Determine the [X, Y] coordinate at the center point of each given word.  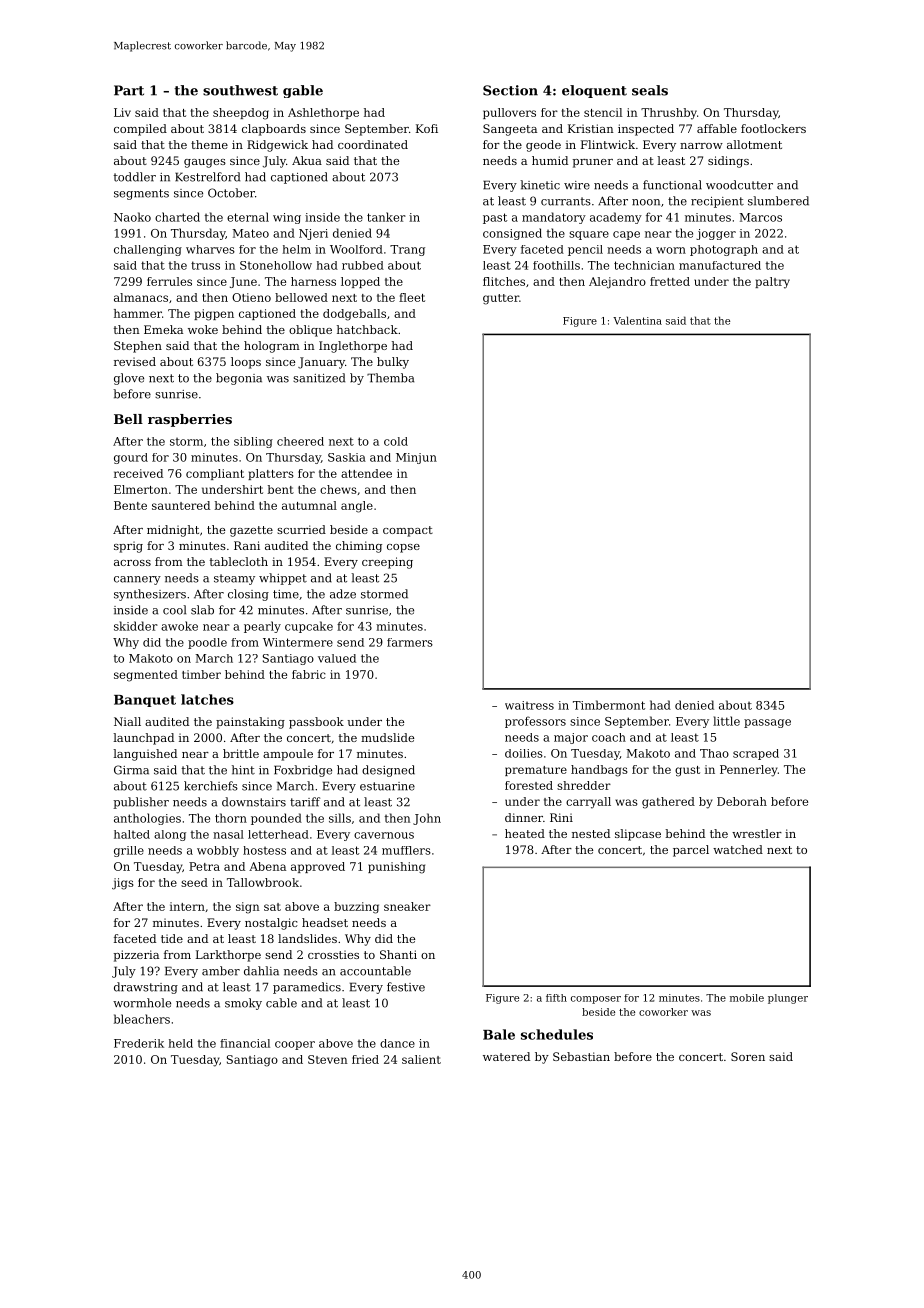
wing [287, 218]
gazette [251, 531]
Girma [131, 770]
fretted [670, 281]
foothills [556, 265]
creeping [387, 563]
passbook [316, 723]
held [180, 1043]
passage [767, 723]
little [726, 721]
